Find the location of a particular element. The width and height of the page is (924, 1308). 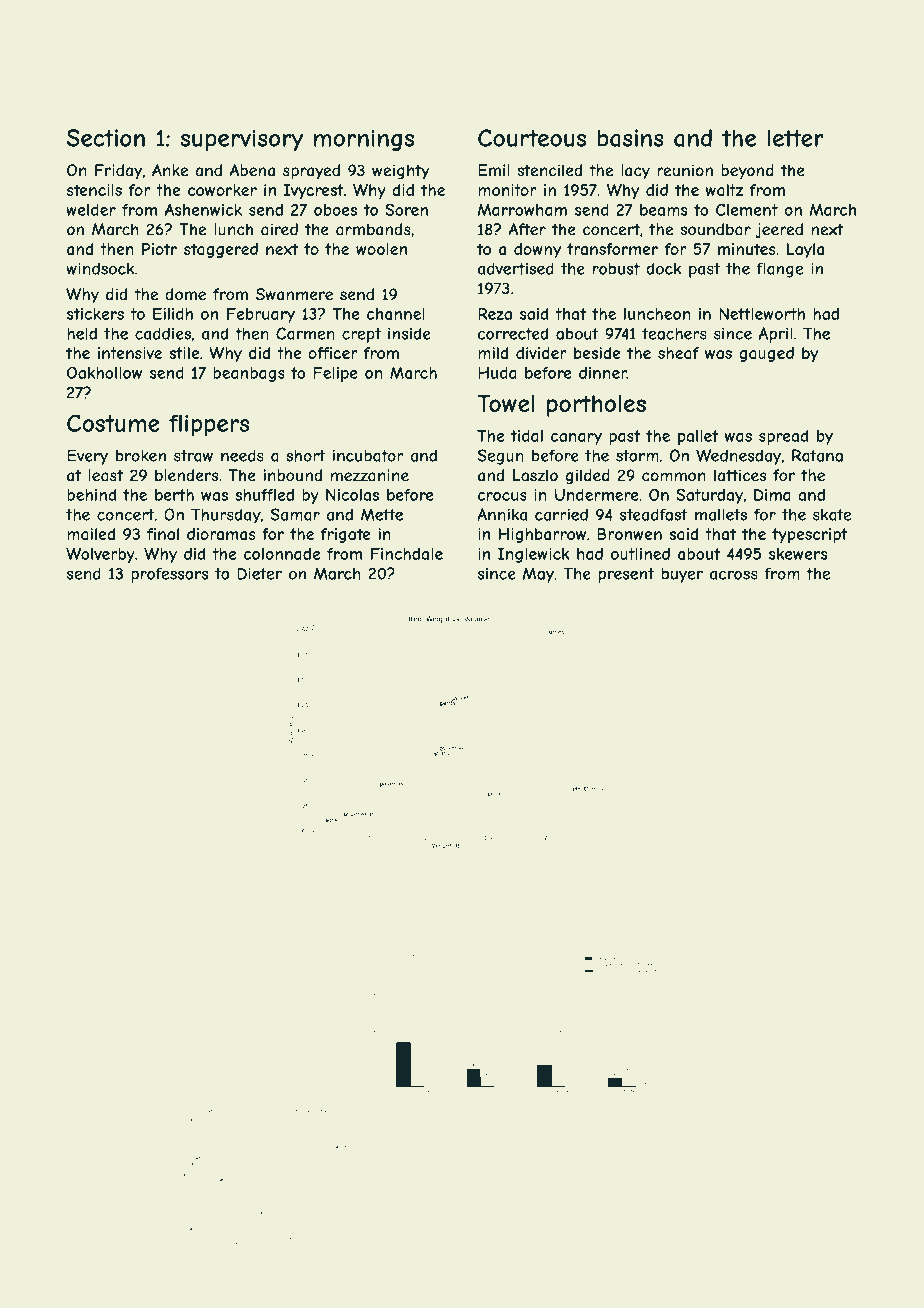

beanbags is located at coordinates (249, 374).
